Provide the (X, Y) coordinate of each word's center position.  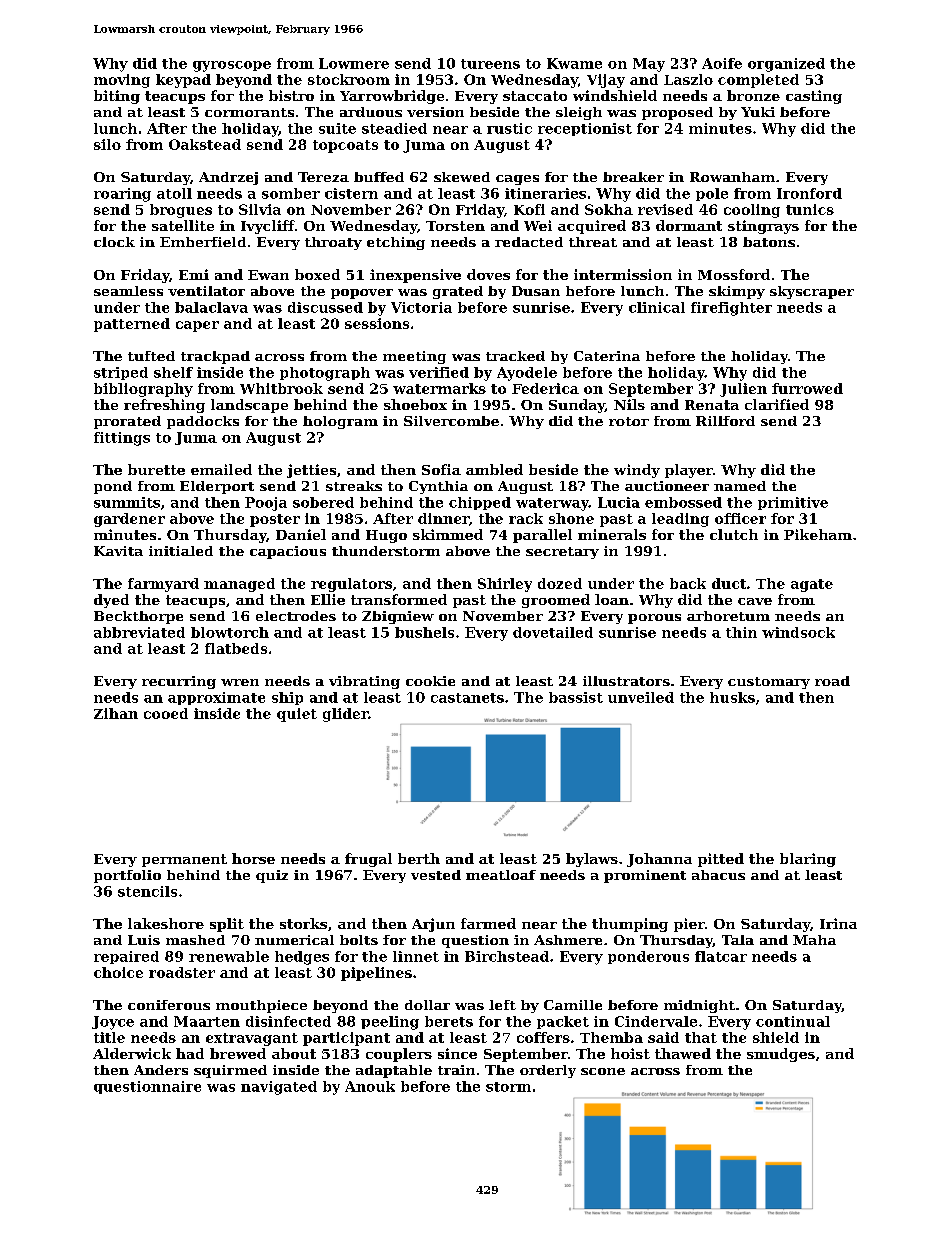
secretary (562, 553)
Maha (814, 940)
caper (197, 326)
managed (239, 585)
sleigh (579, 113)
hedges (302, 958)
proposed (677, 113)
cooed (166, 713)
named (740, 486)
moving (122, 81)
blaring (808, 860)
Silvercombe (451, 421)
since (457, 1053)
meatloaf (501, 875)
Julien (743, 390)
